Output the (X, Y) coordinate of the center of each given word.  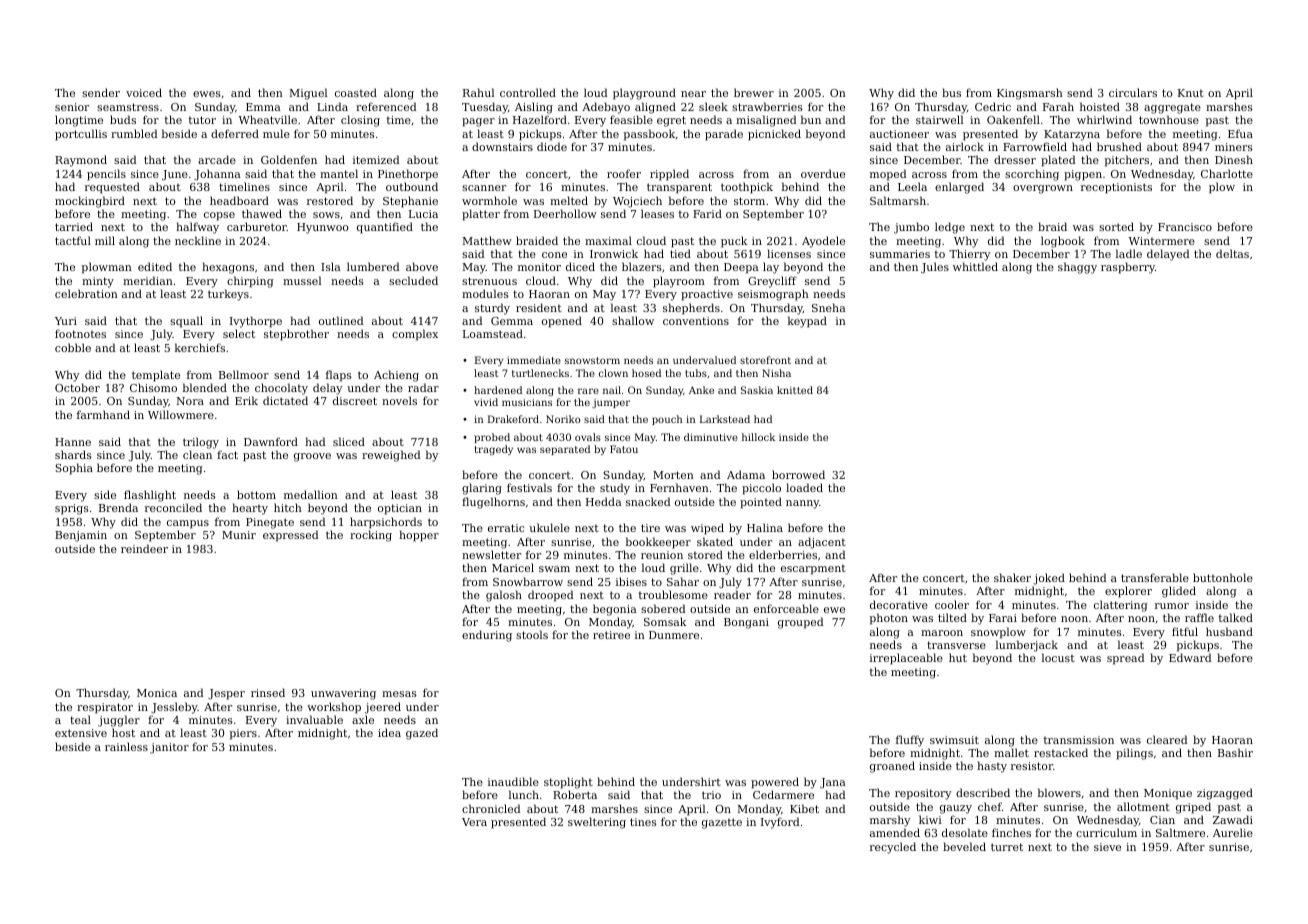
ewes (207, 94)
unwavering (343, 694)
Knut (1191, 93)
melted (569, 200)
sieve (1107, 847)
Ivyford (780, 823)
